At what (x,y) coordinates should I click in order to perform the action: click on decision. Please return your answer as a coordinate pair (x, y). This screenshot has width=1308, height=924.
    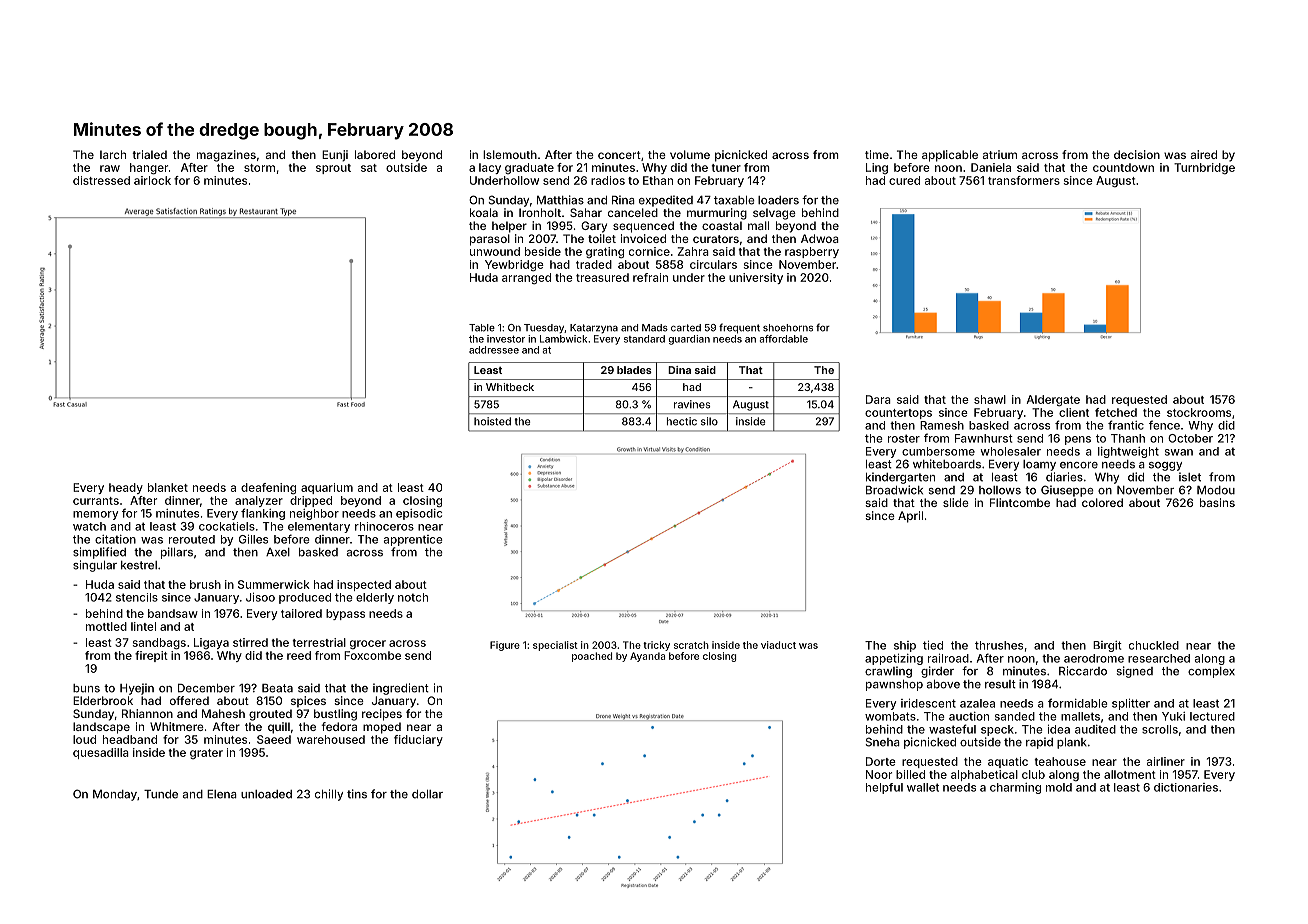
    Looking at the image, I should click on (1137, 154).
